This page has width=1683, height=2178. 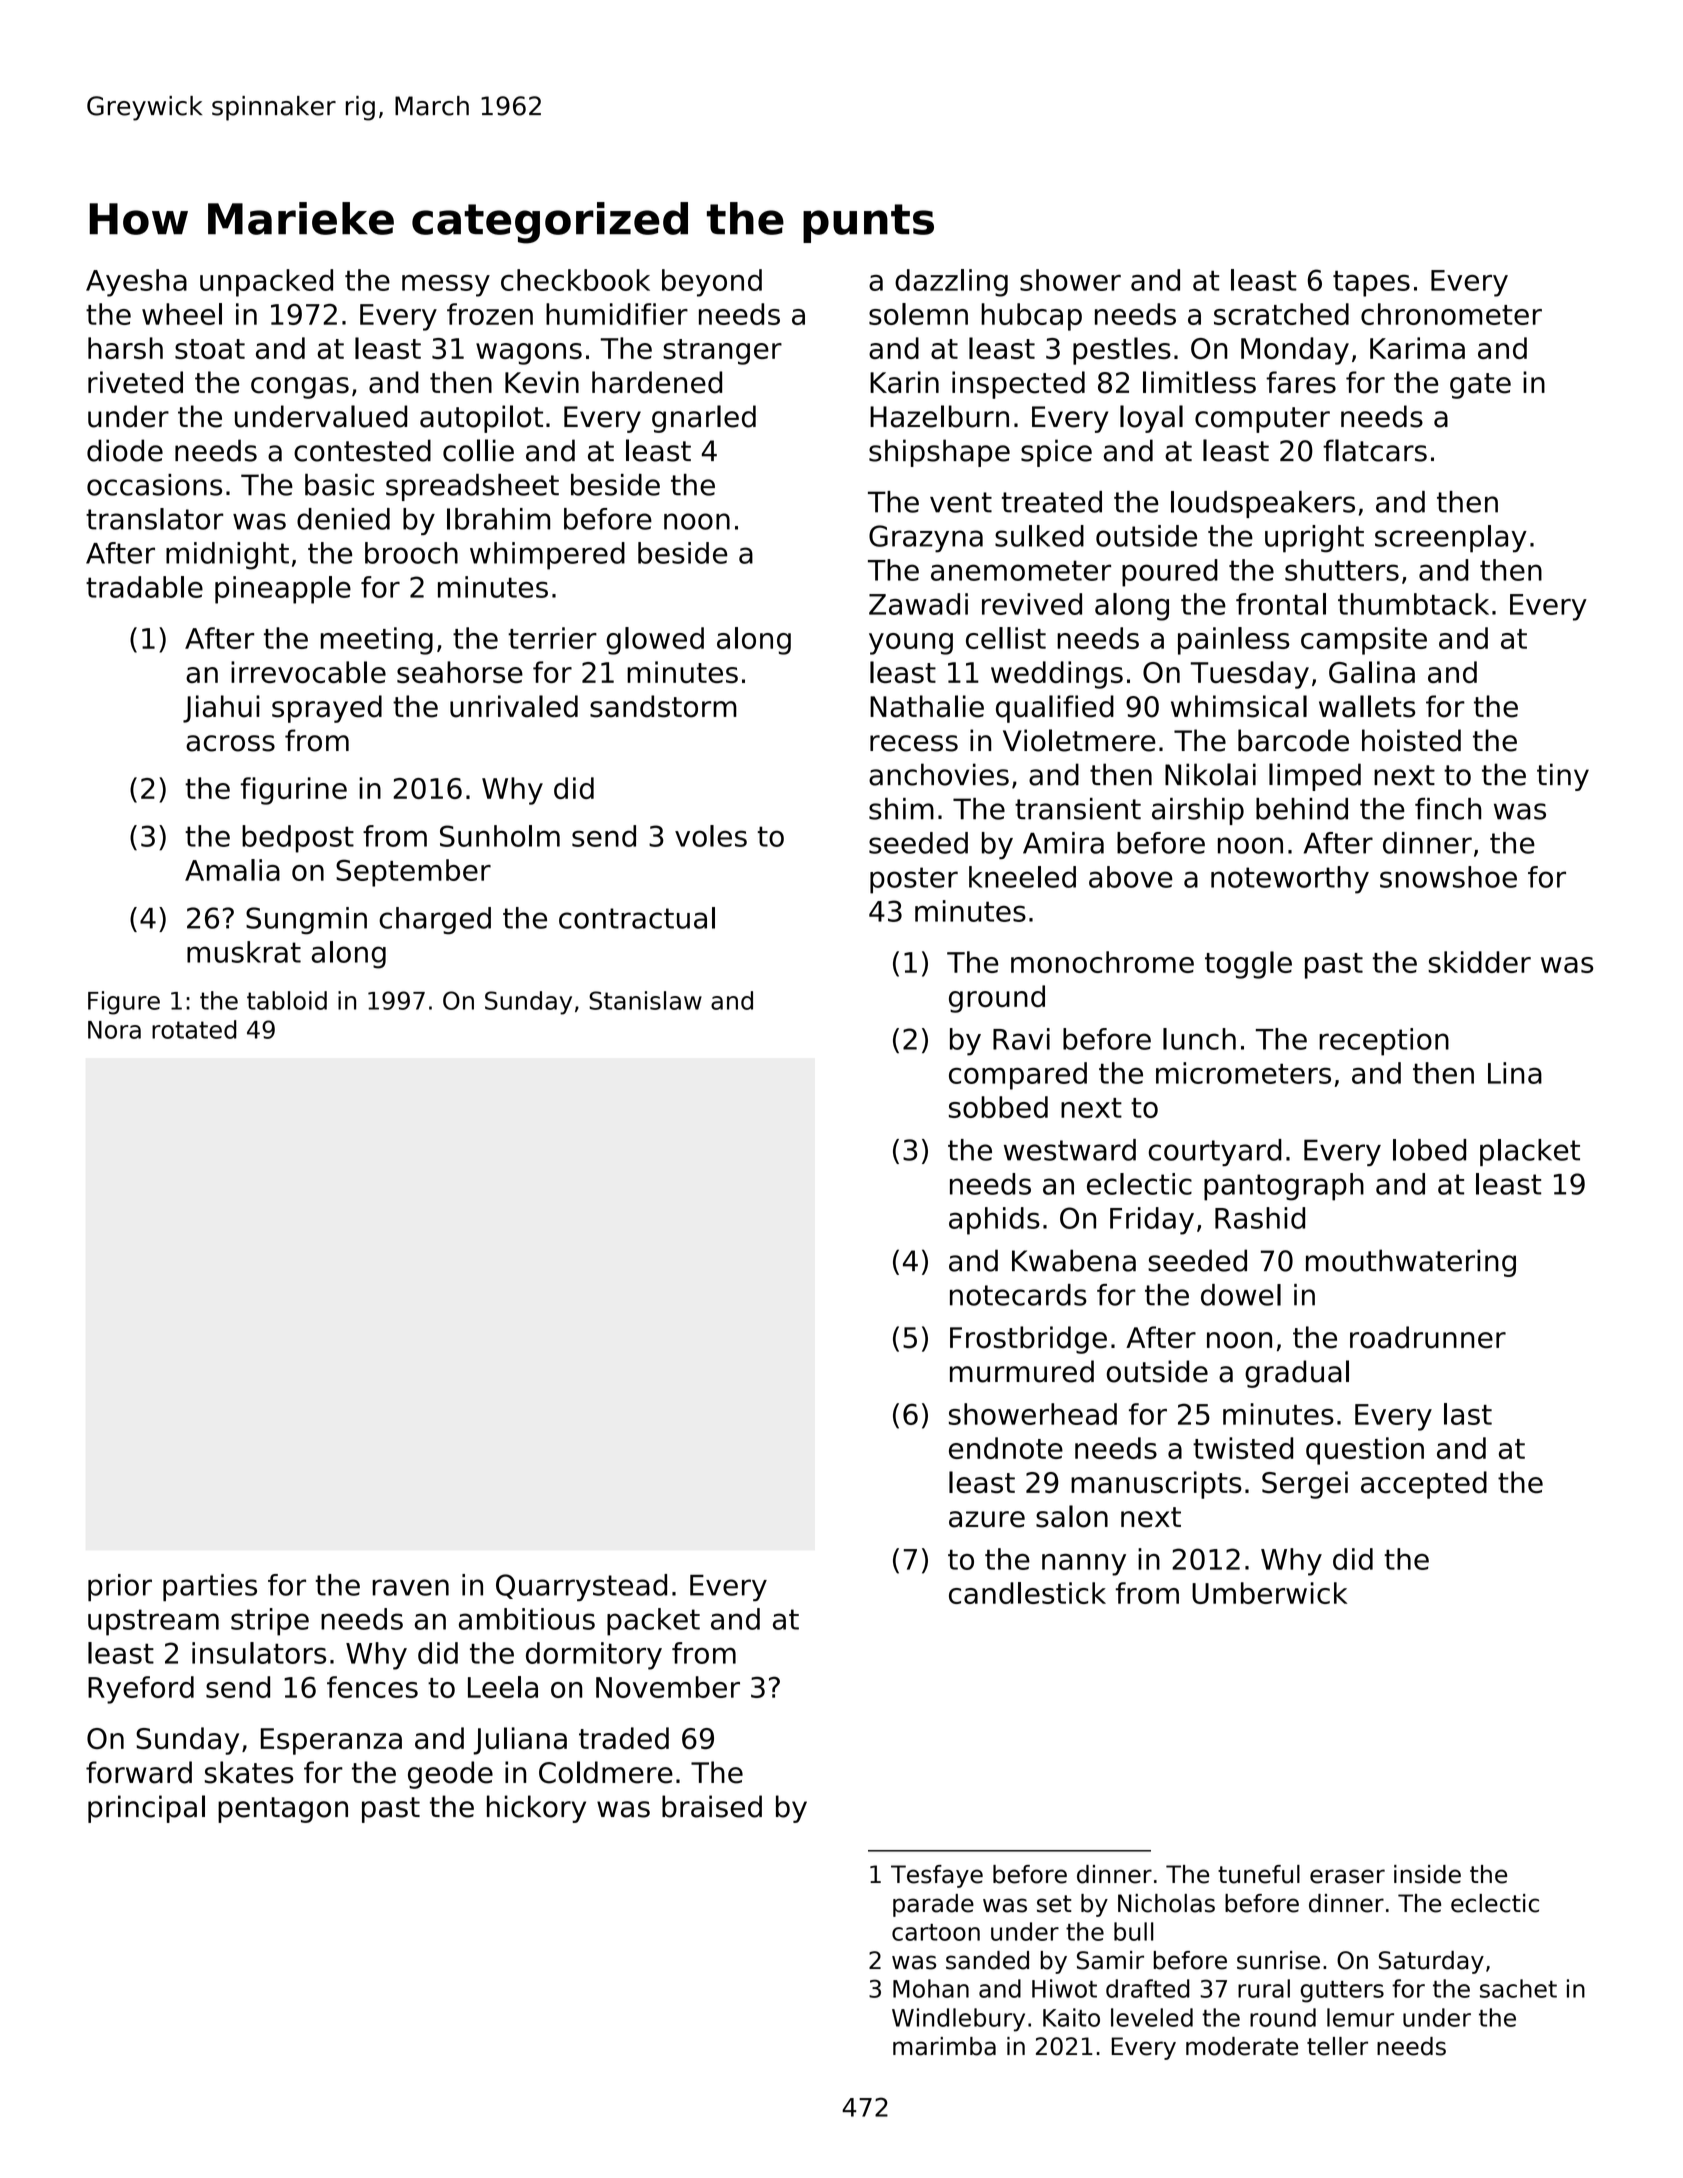 What do you see at coordinates (221, 709) in the page?
I see `Jiahui` at bounding box center [221, 709].
